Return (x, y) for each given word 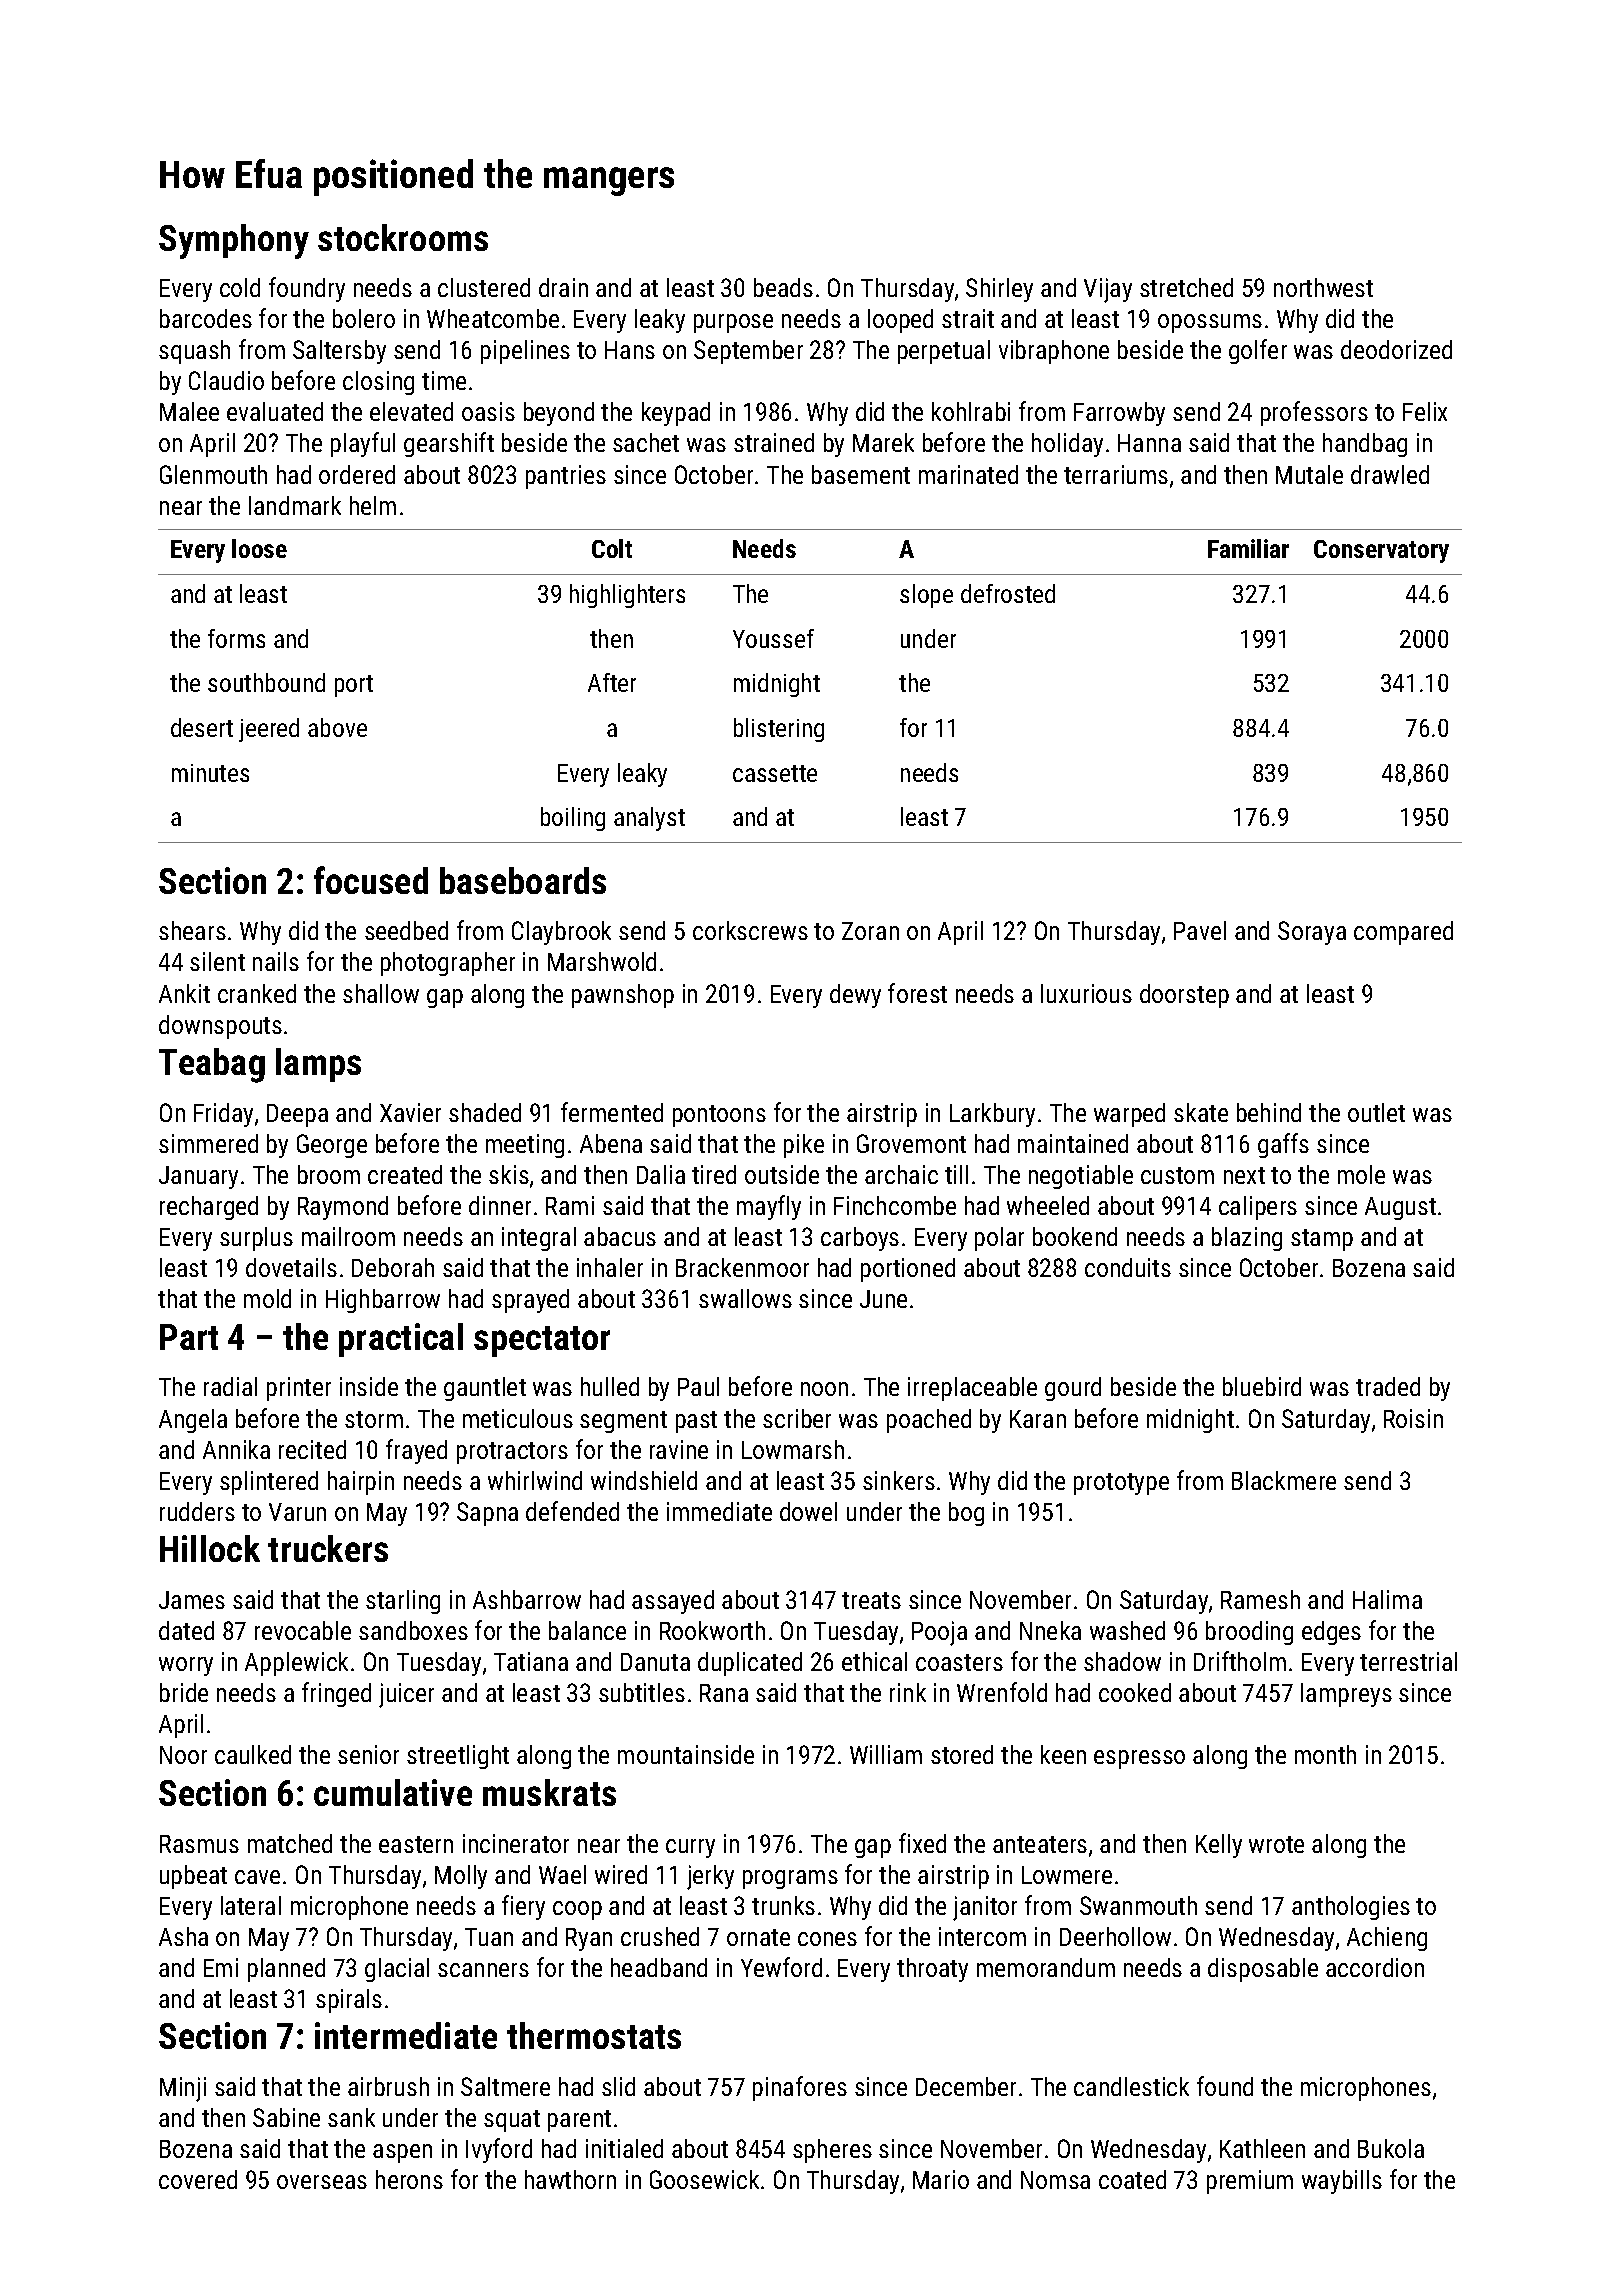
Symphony (234, 241)
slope (926, 596)
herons (409, 2179)
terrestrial (1408, 1661)
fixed (922, 1843)
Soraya (1312, 933)
